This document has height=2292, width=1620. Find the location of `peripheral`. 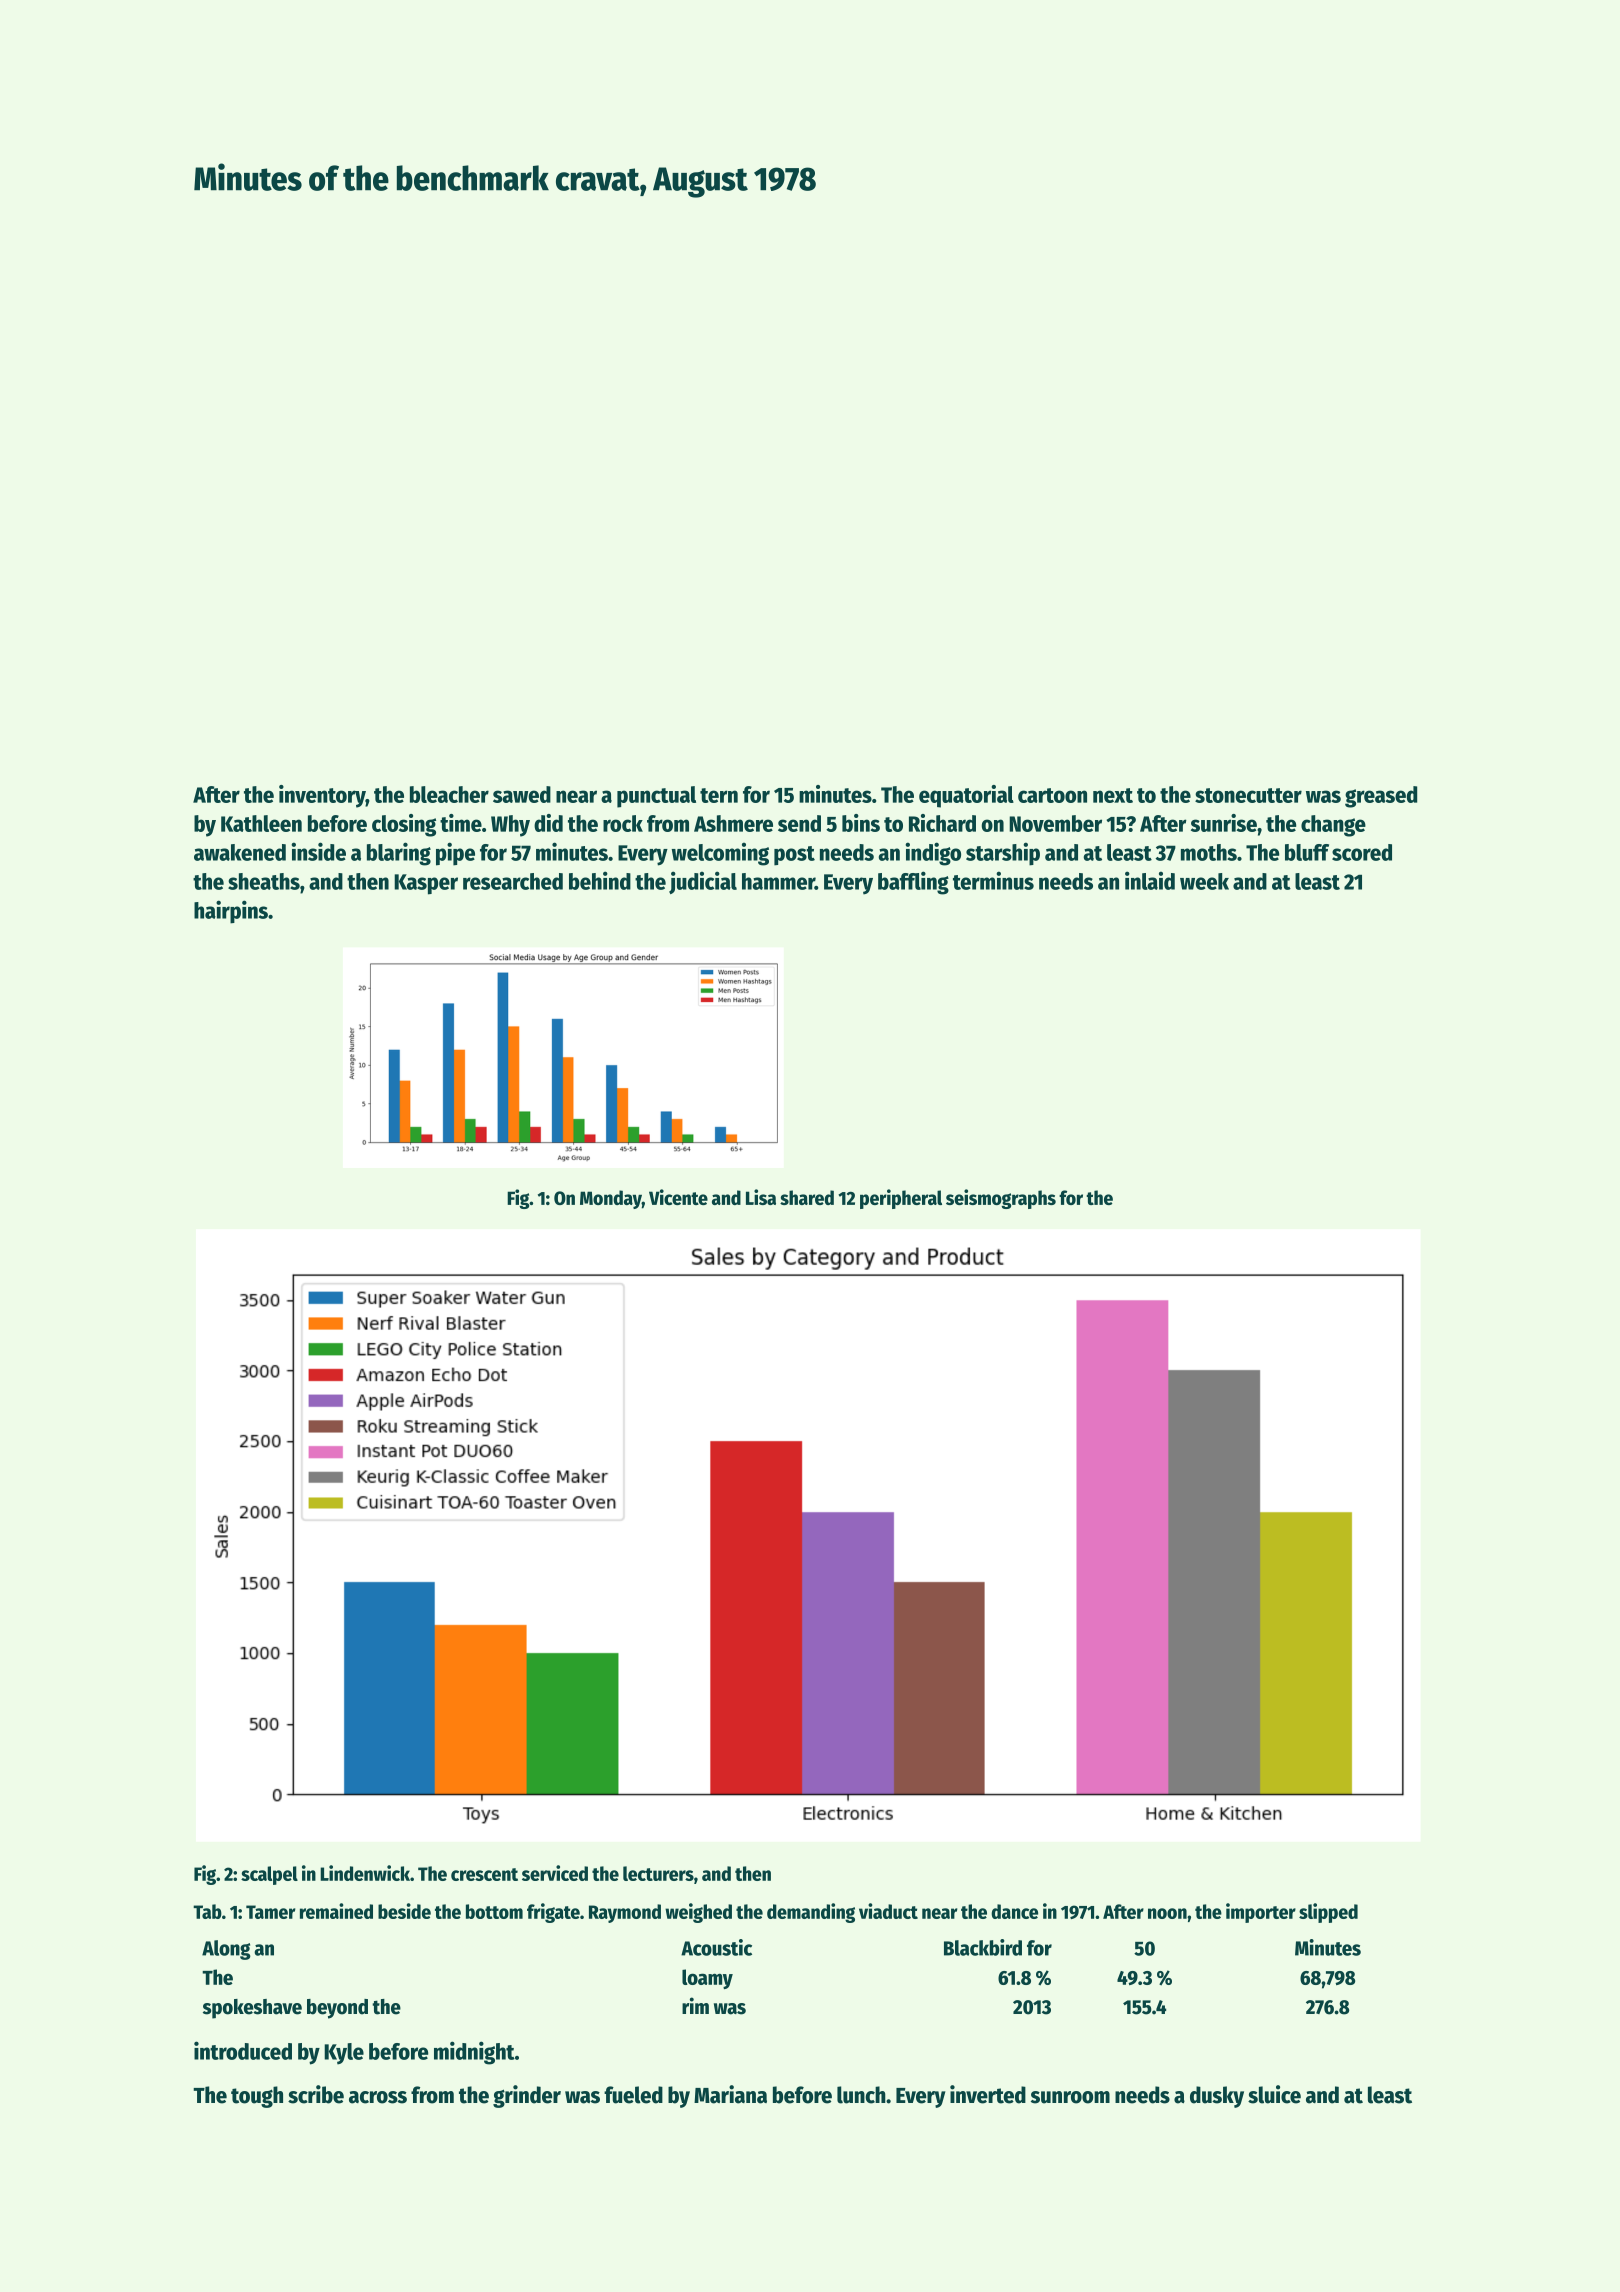

peripheral is located at coordinates (901, 1199).
